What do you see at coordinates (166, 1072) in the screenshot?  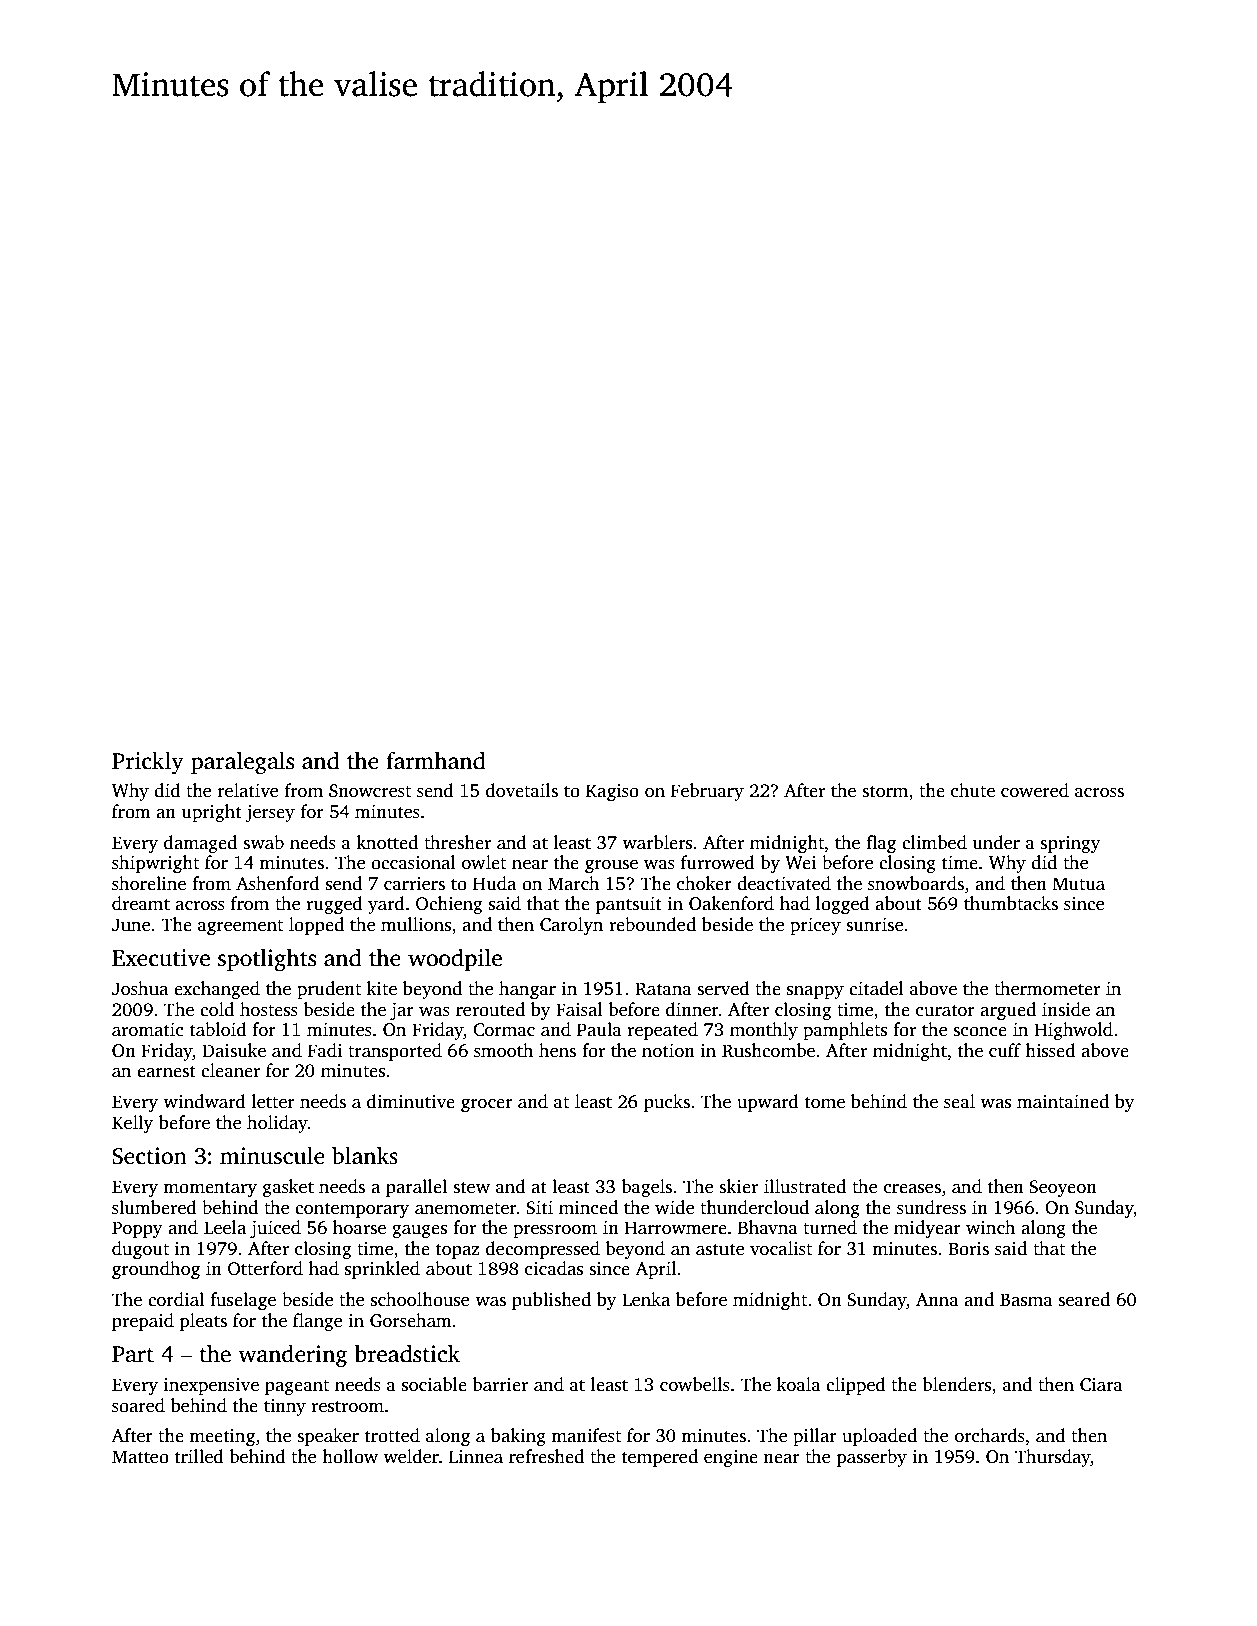 I see `earnest` at bounding box center [166, 1072].
